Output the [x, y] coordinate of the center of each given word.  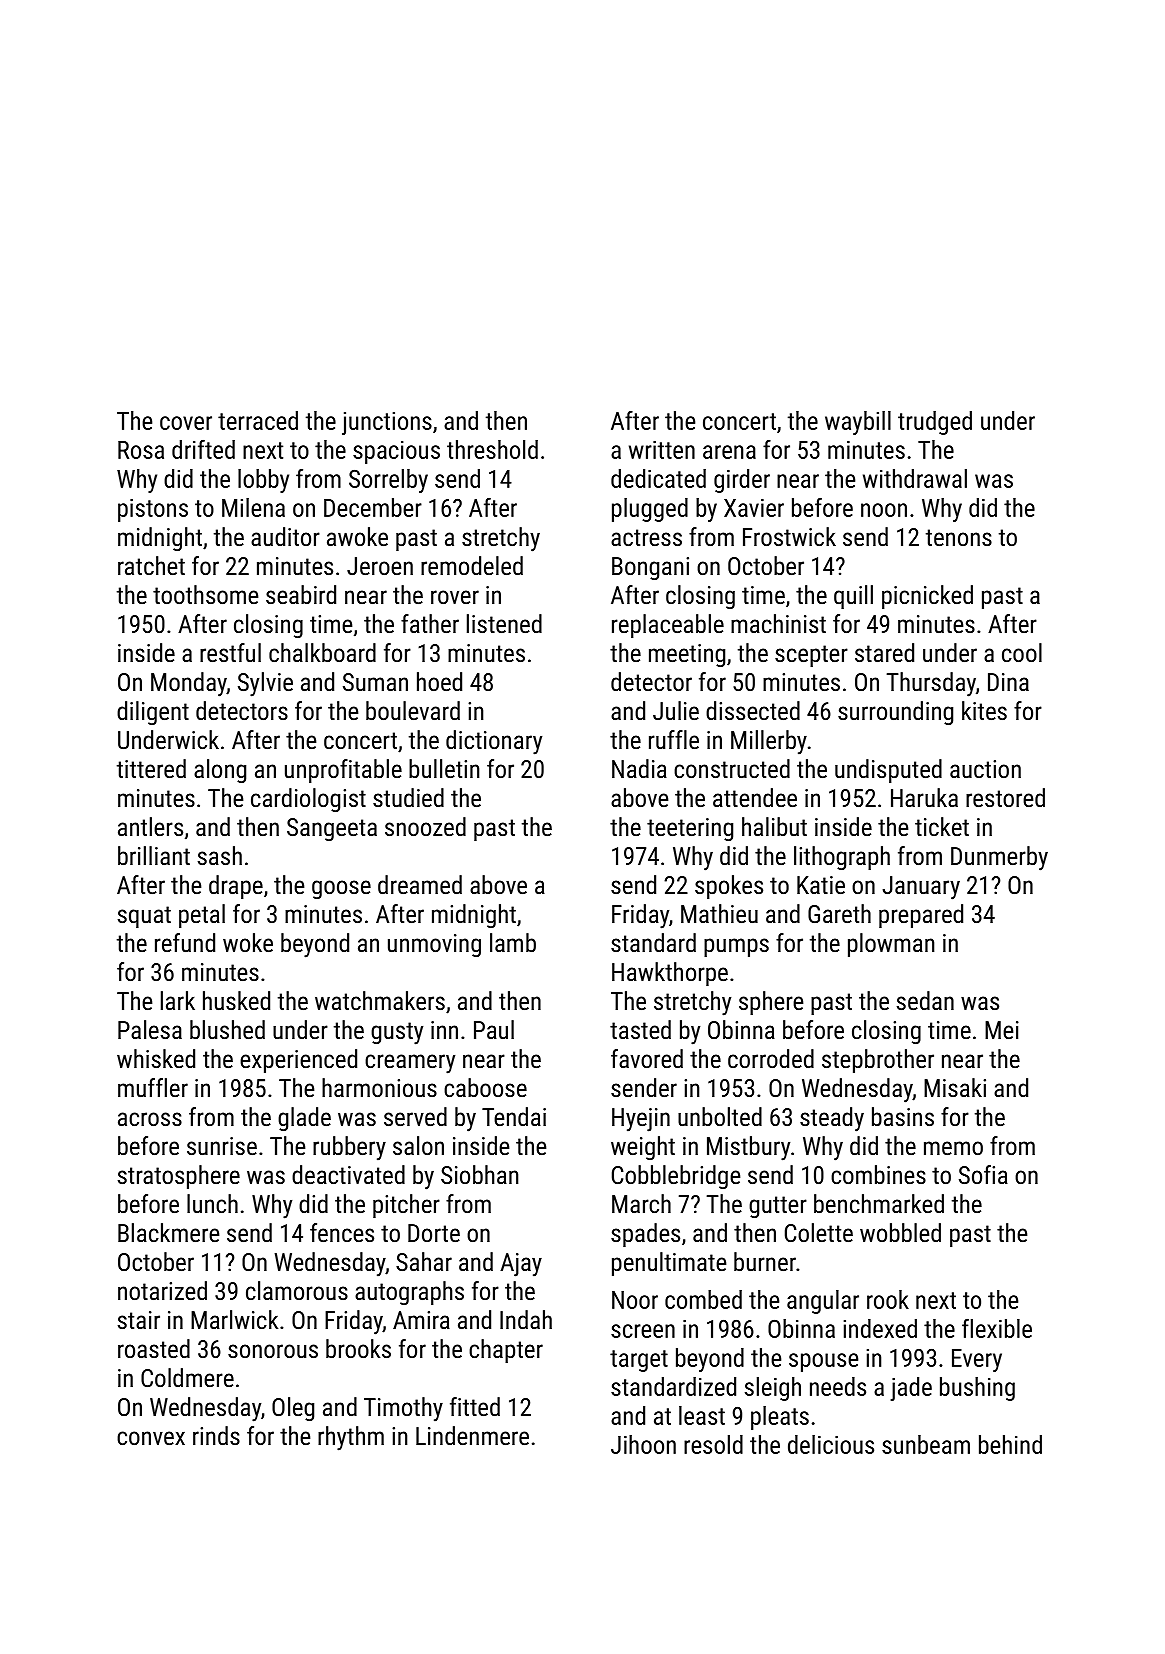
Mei [1002, 1030]
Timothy [403, 1409]
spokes [729, 887]
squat [144, 917]
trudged [935, 423]
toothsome [205, 594]
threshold [492, 449]
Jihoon [643, 1444]
